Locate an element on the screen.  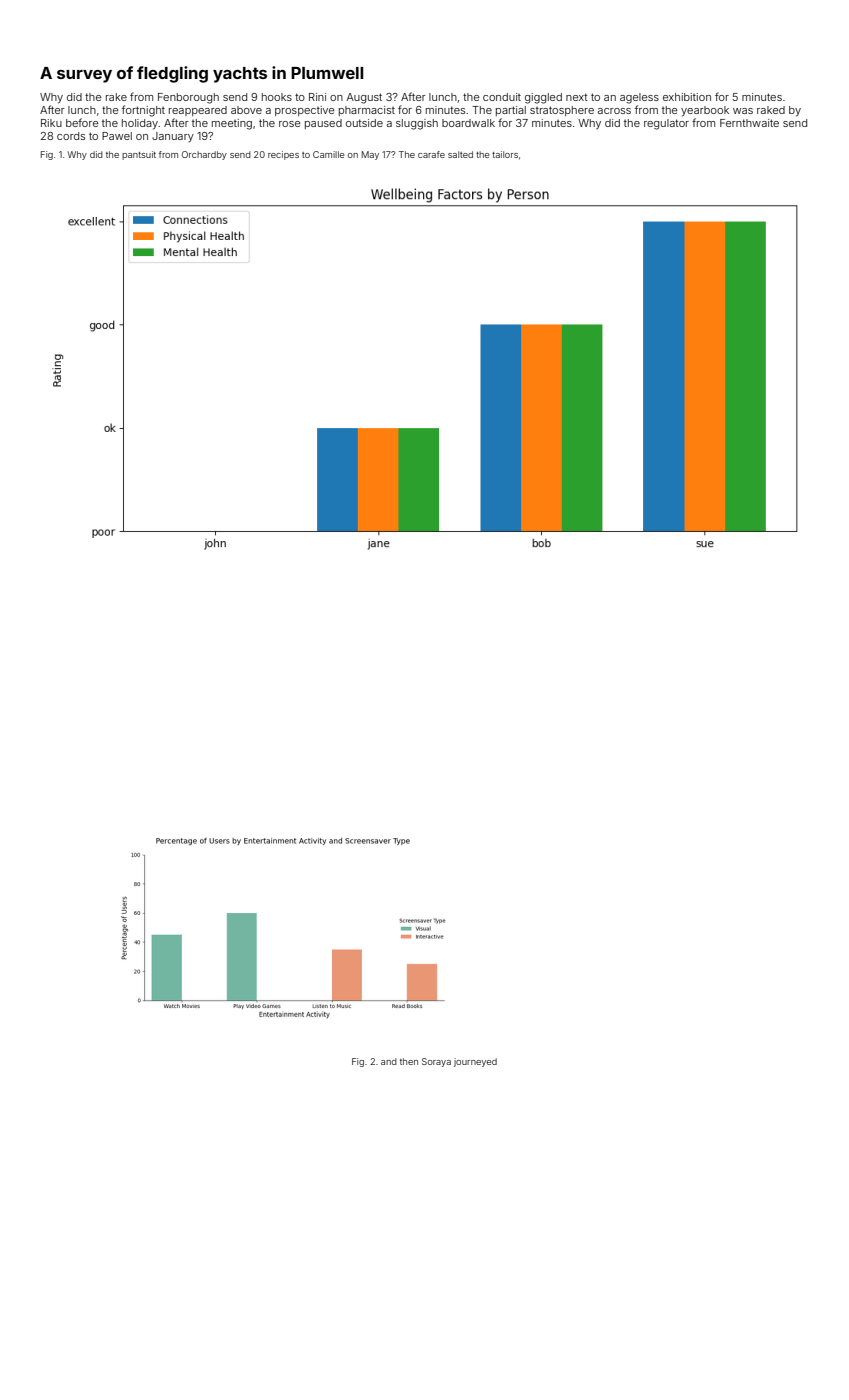
Orchardby is located at coordinates (204, 155).
